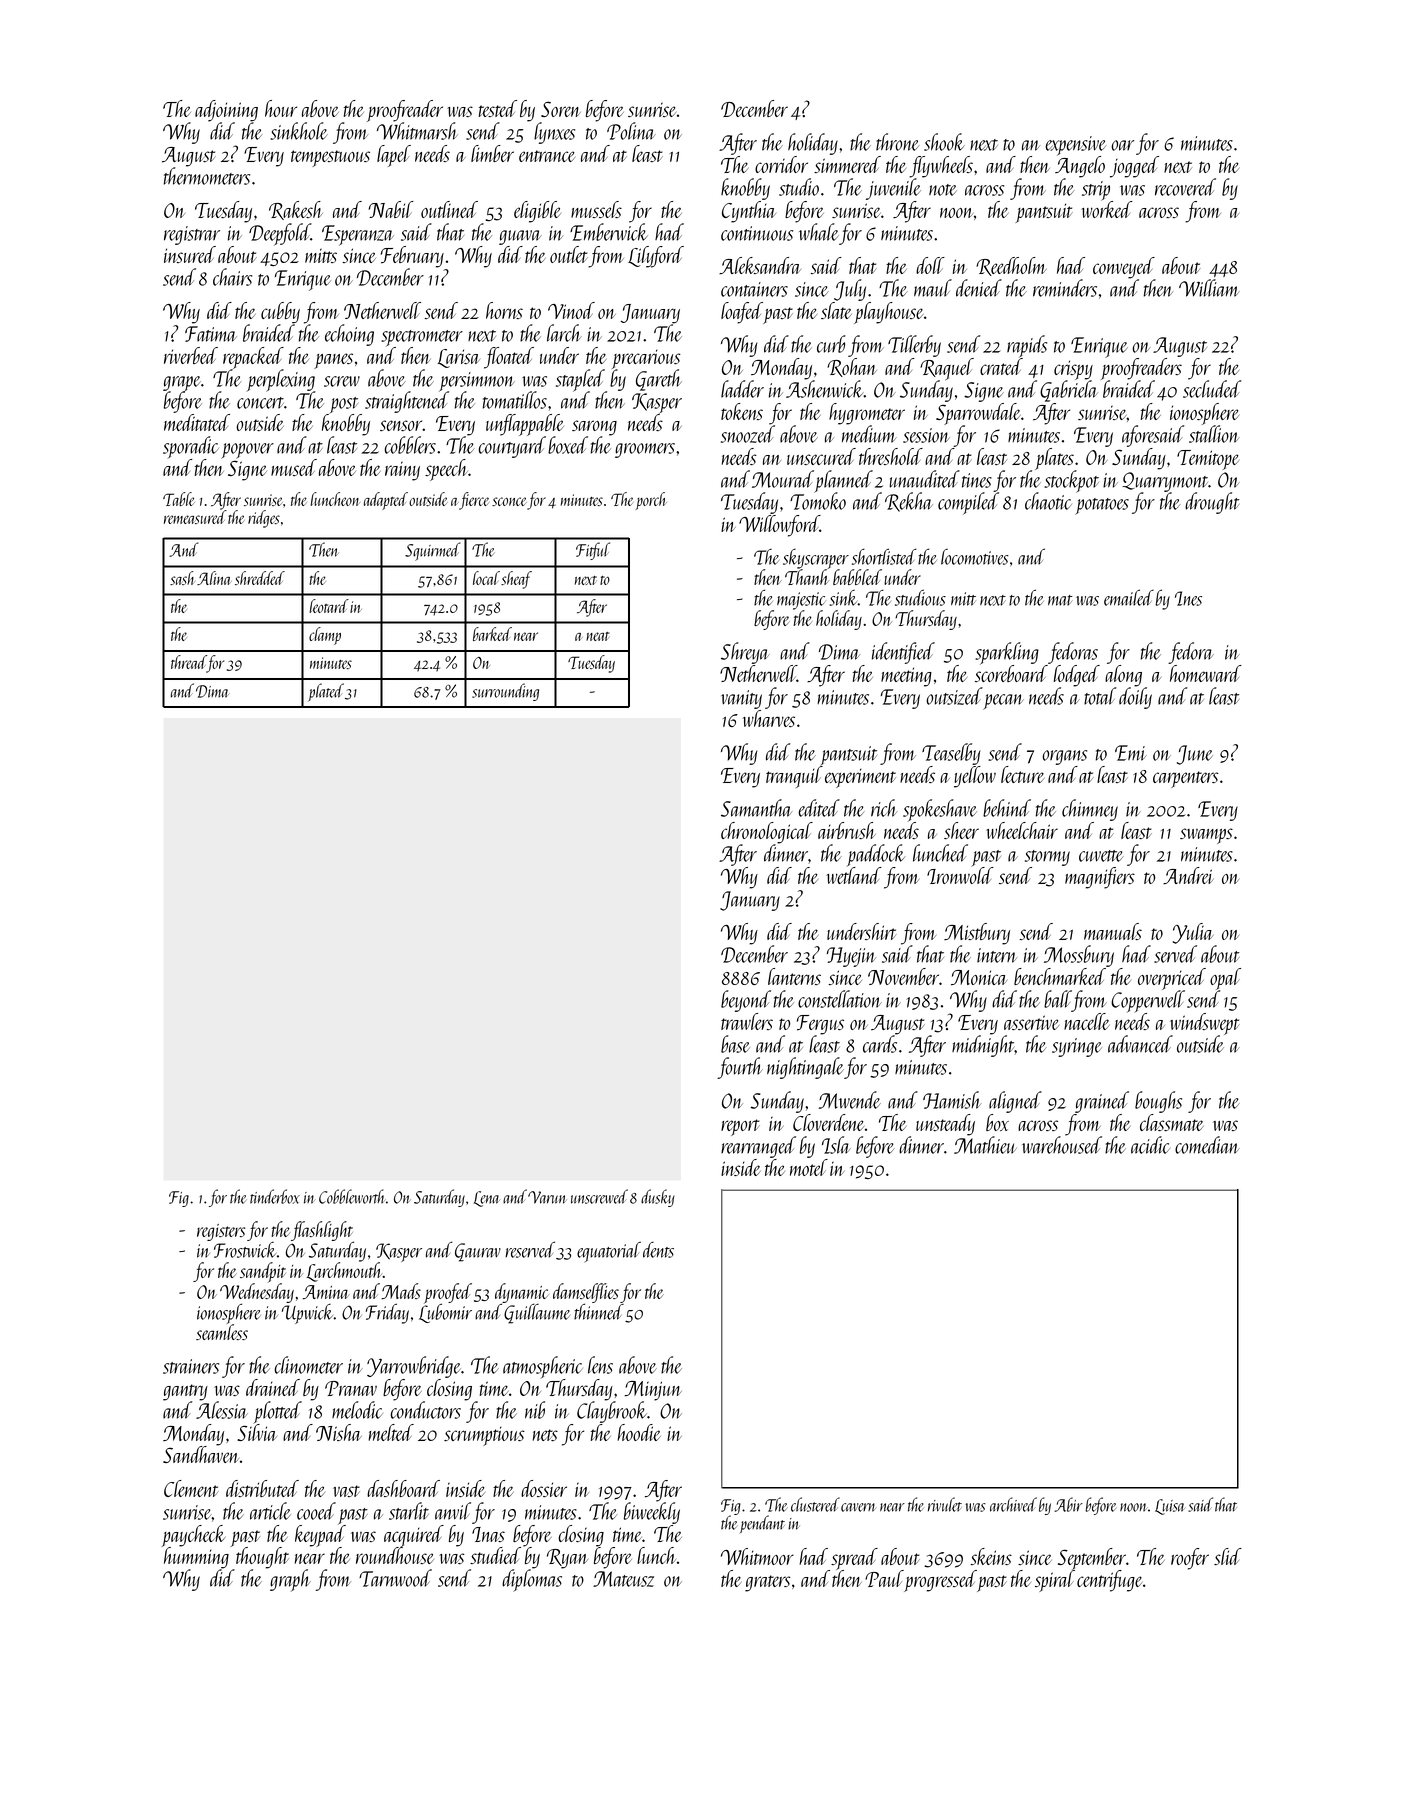  I want to click on expensive, so click(1075, 146).
